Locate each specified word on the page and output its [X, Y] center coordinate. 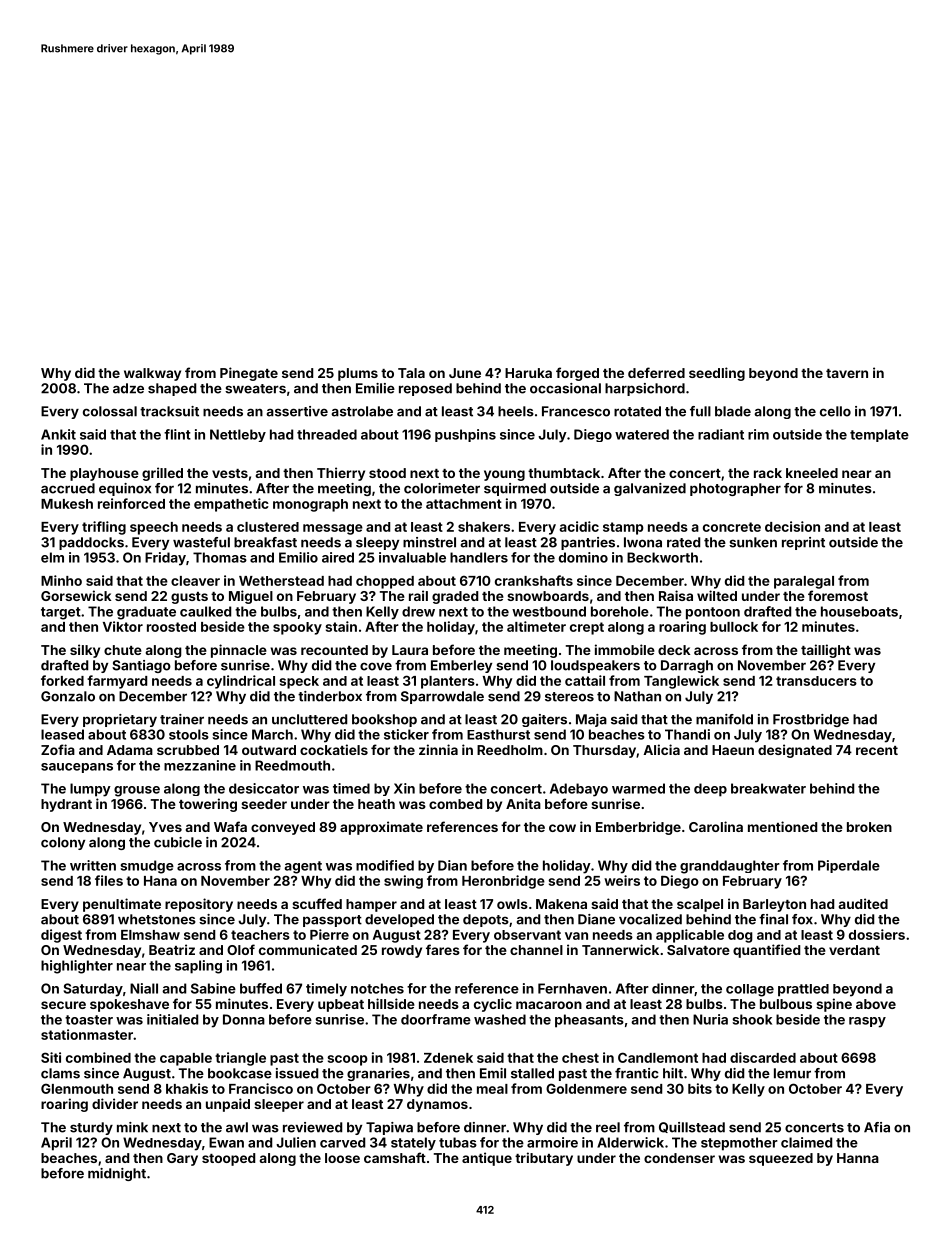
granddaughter [730, 867]
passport [332, 921]
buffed [261, 988]
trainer [182, 719]
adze [128, 388]
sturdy [91, 1128]
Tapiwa [389, 1128]
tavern [847, 373]
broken [869, 827]
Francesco [576, 411]
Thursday [604, 751]
